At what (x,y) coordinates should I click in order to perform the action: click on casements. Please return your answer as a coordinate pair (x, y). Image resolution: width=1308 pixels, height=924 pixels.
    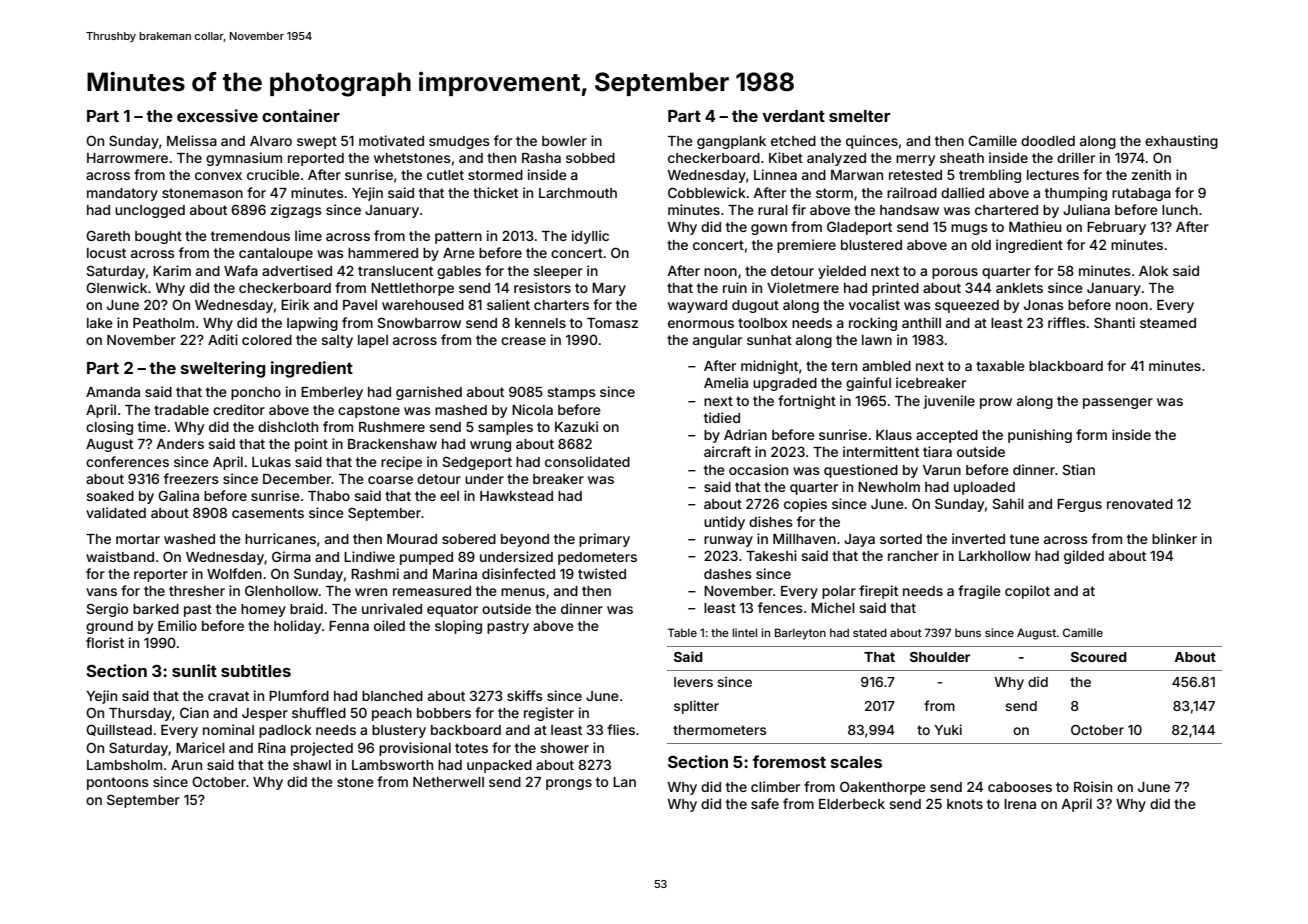
    Looking at the image, I should click on (268, 513).
